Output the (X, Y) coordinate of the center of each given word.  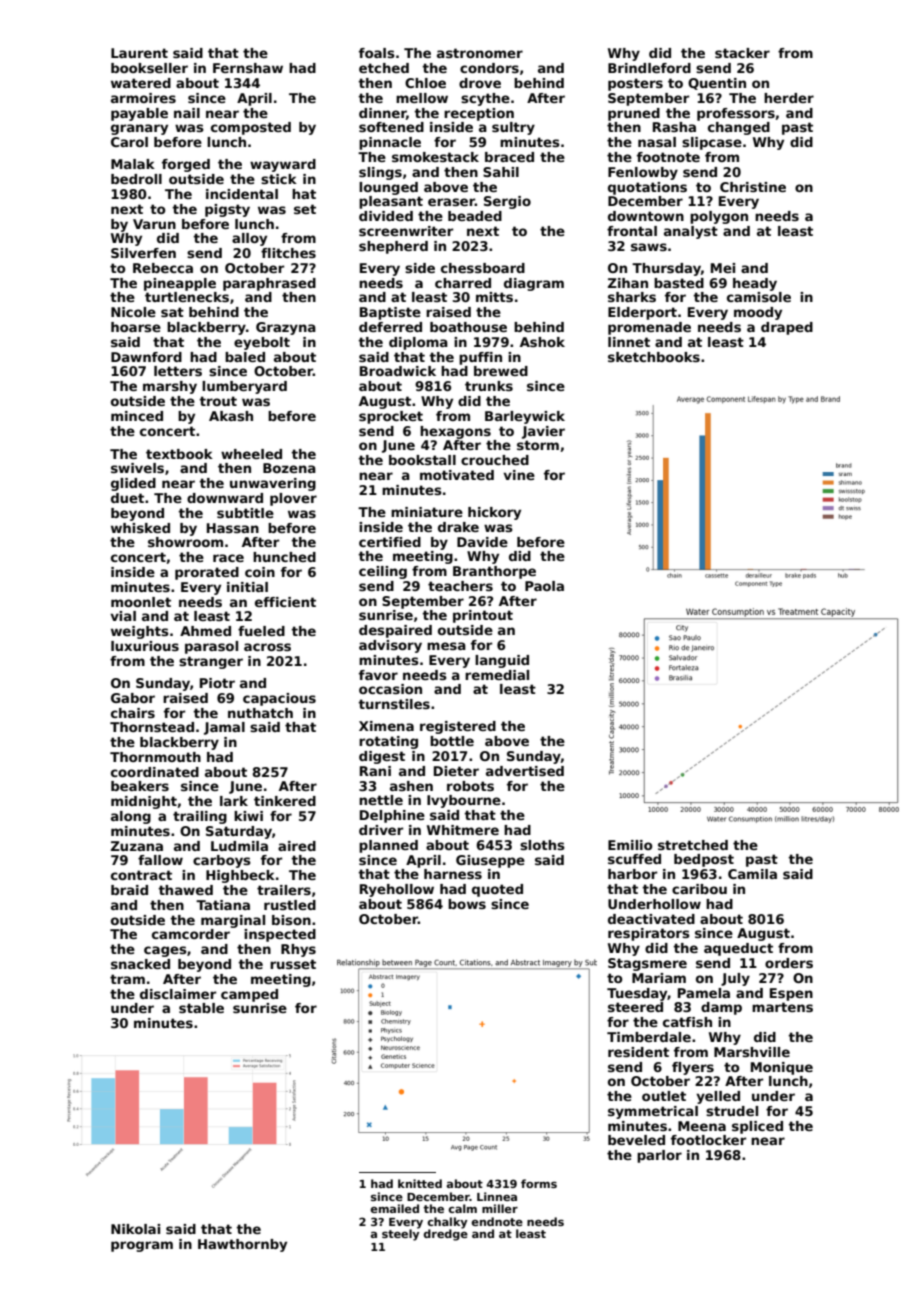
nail (187, 113)
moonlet (141, 602)
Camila (752, 874)
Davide (482, 542)
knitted (420, 1183)
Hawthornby (242, 1245)
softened (391, 127)
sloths (542, 845)
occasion (390, 689)
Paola (544, 586)
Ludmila (239, 846)
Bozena (289, 468)
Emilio (630, 845)
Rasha (674, 127)
